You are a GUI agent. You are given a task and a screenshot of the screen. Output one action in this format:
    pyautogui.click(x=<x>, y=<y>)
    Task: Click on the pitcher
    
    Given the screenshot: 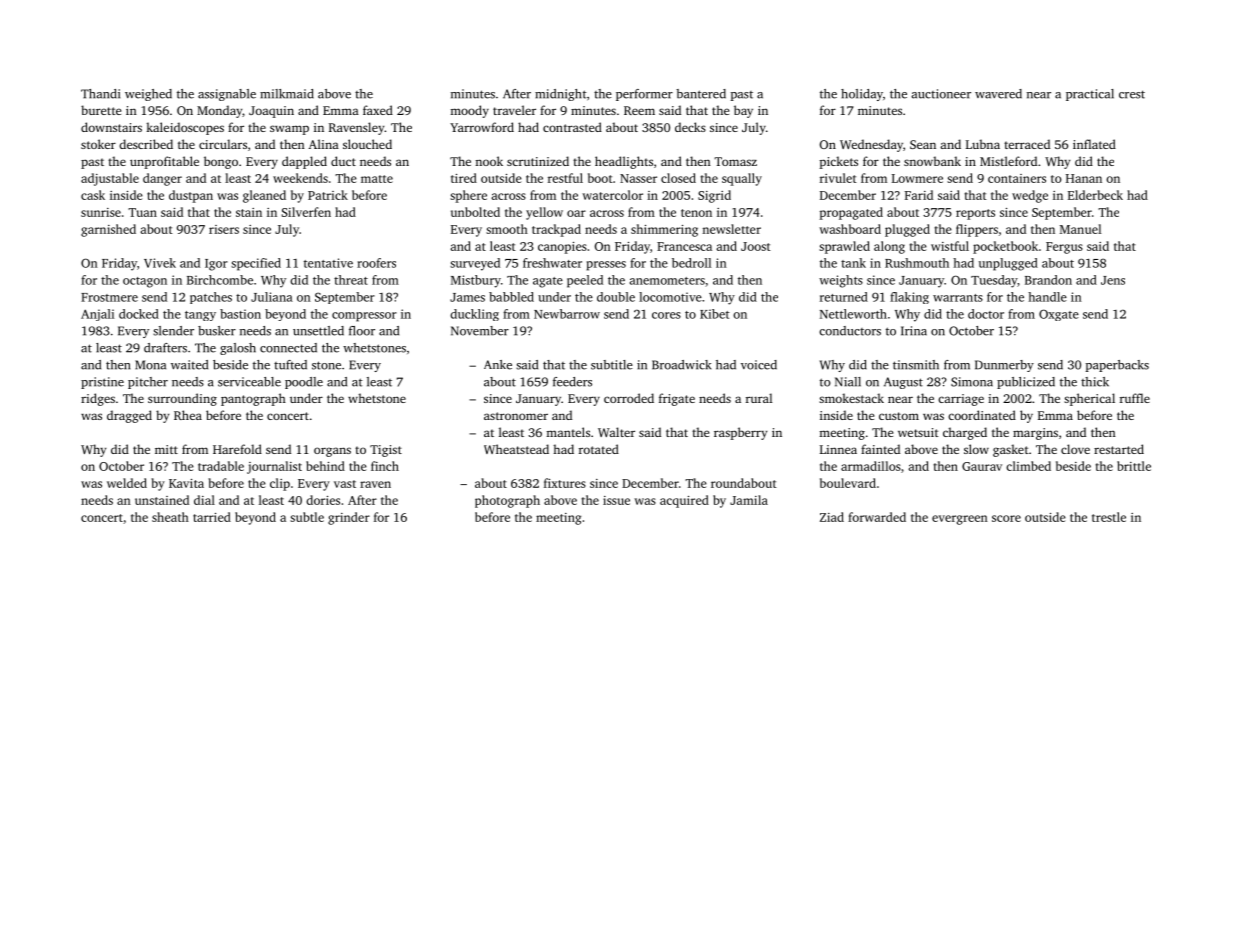 What is the action you would take?
    pyautogui.click(x=148, y=383)
